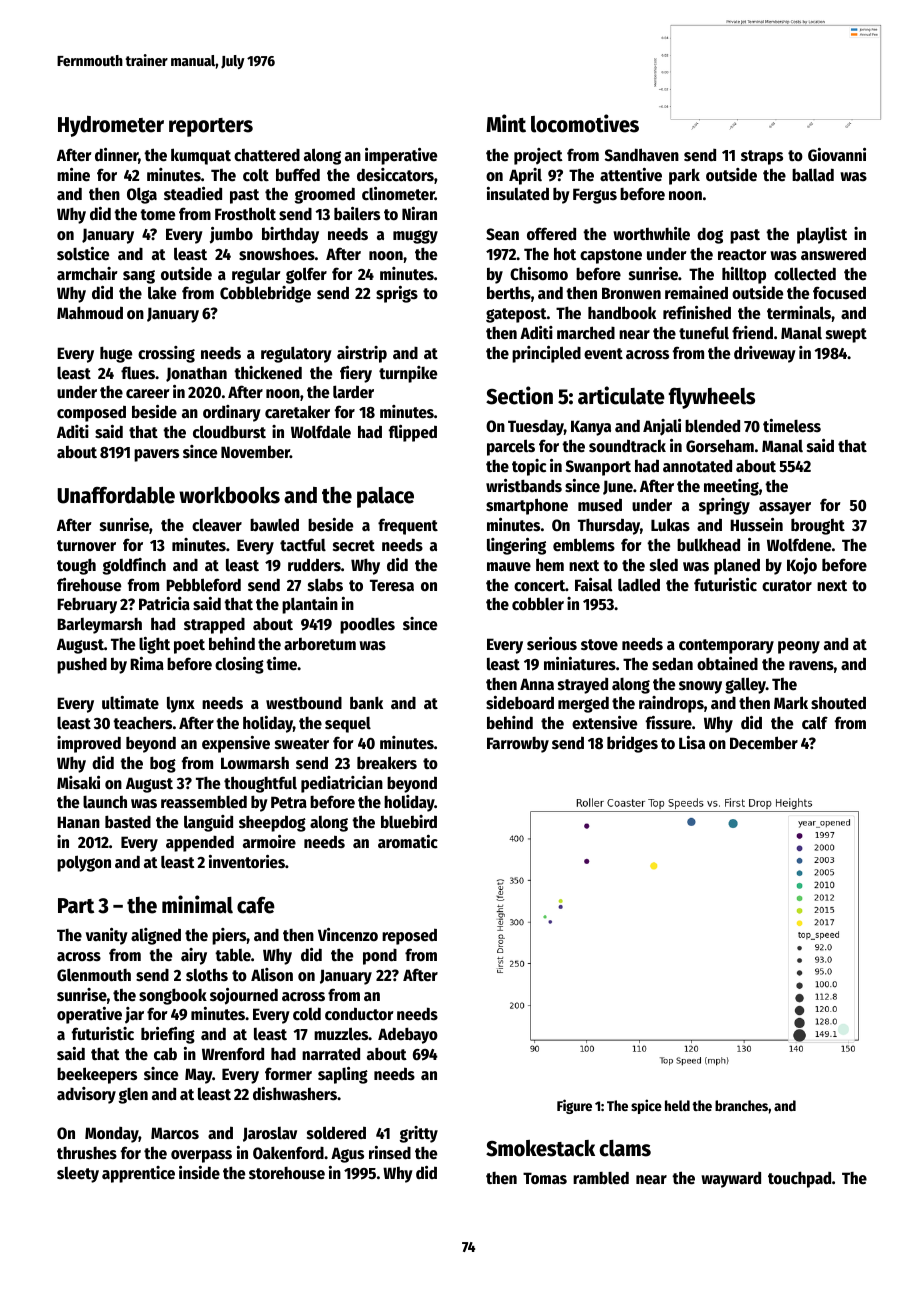  Describe the element at coordinates (199, 1173) in the screenshot. I see `inside` at that location.
